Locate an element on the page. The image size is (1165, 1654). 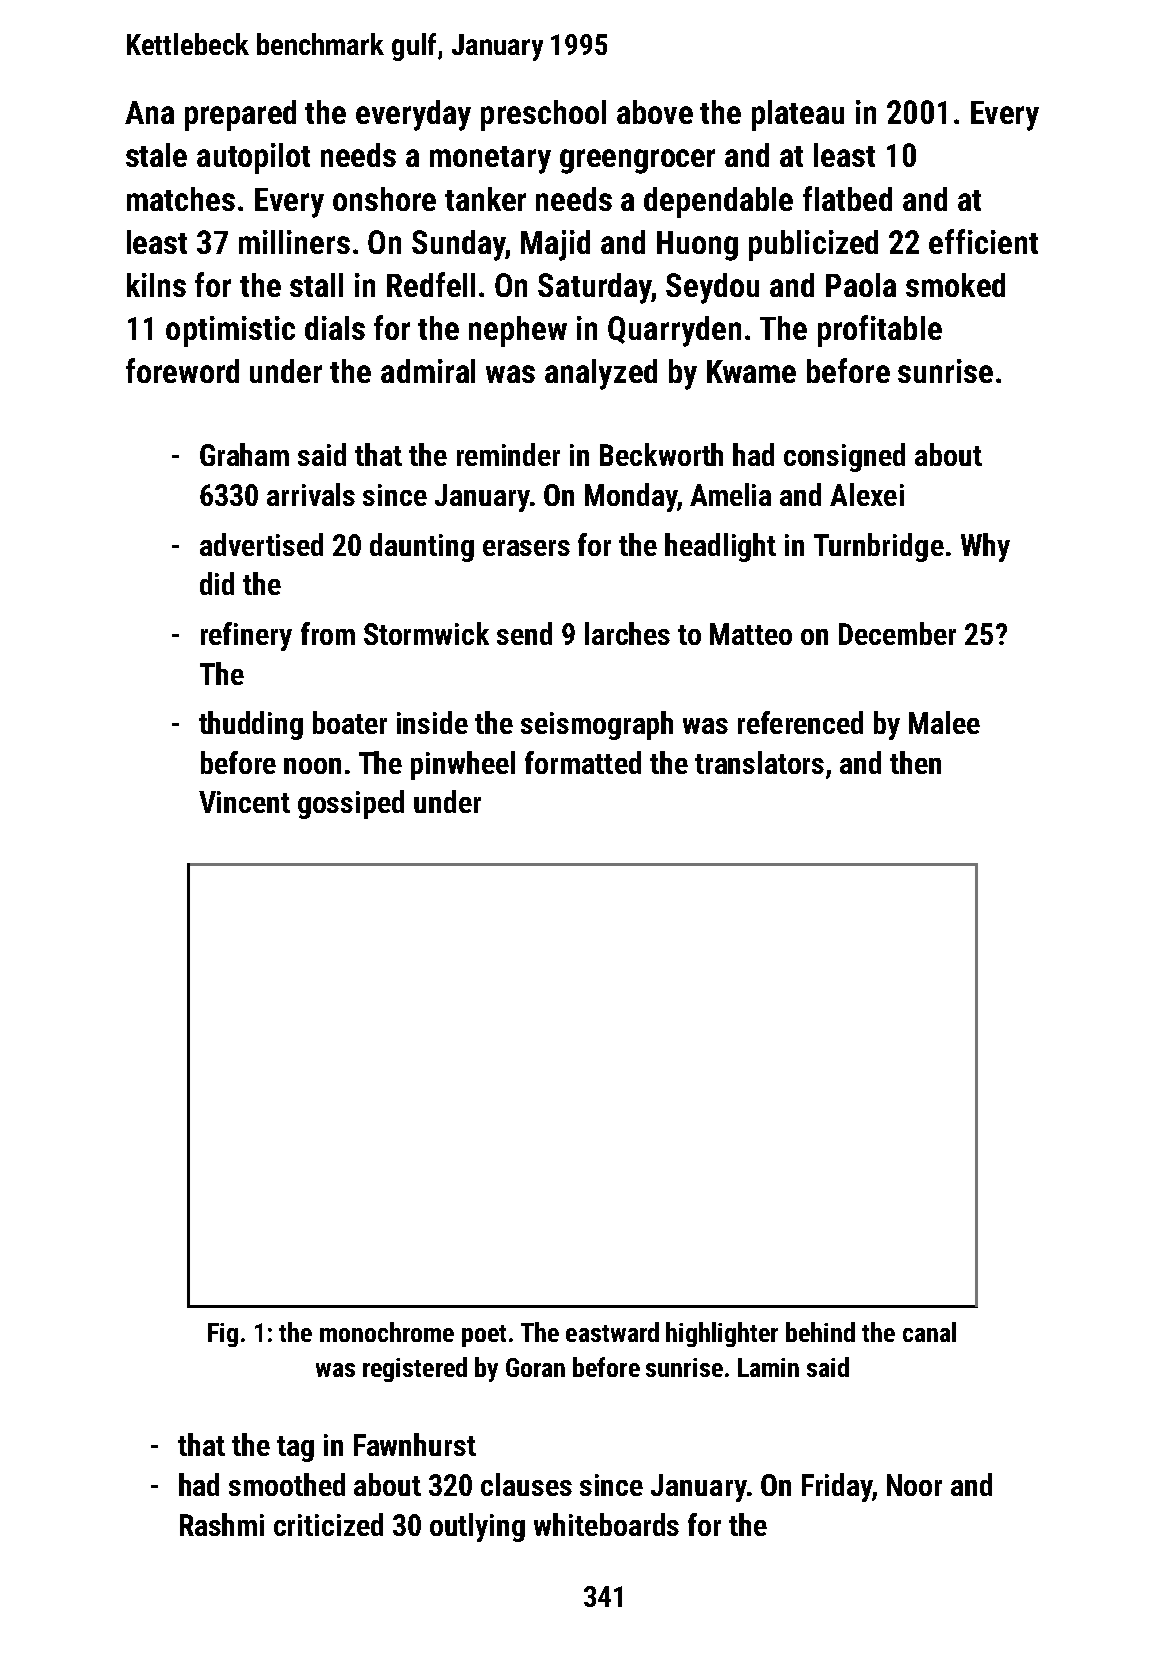
translators is located at coordinates (759, 762).
